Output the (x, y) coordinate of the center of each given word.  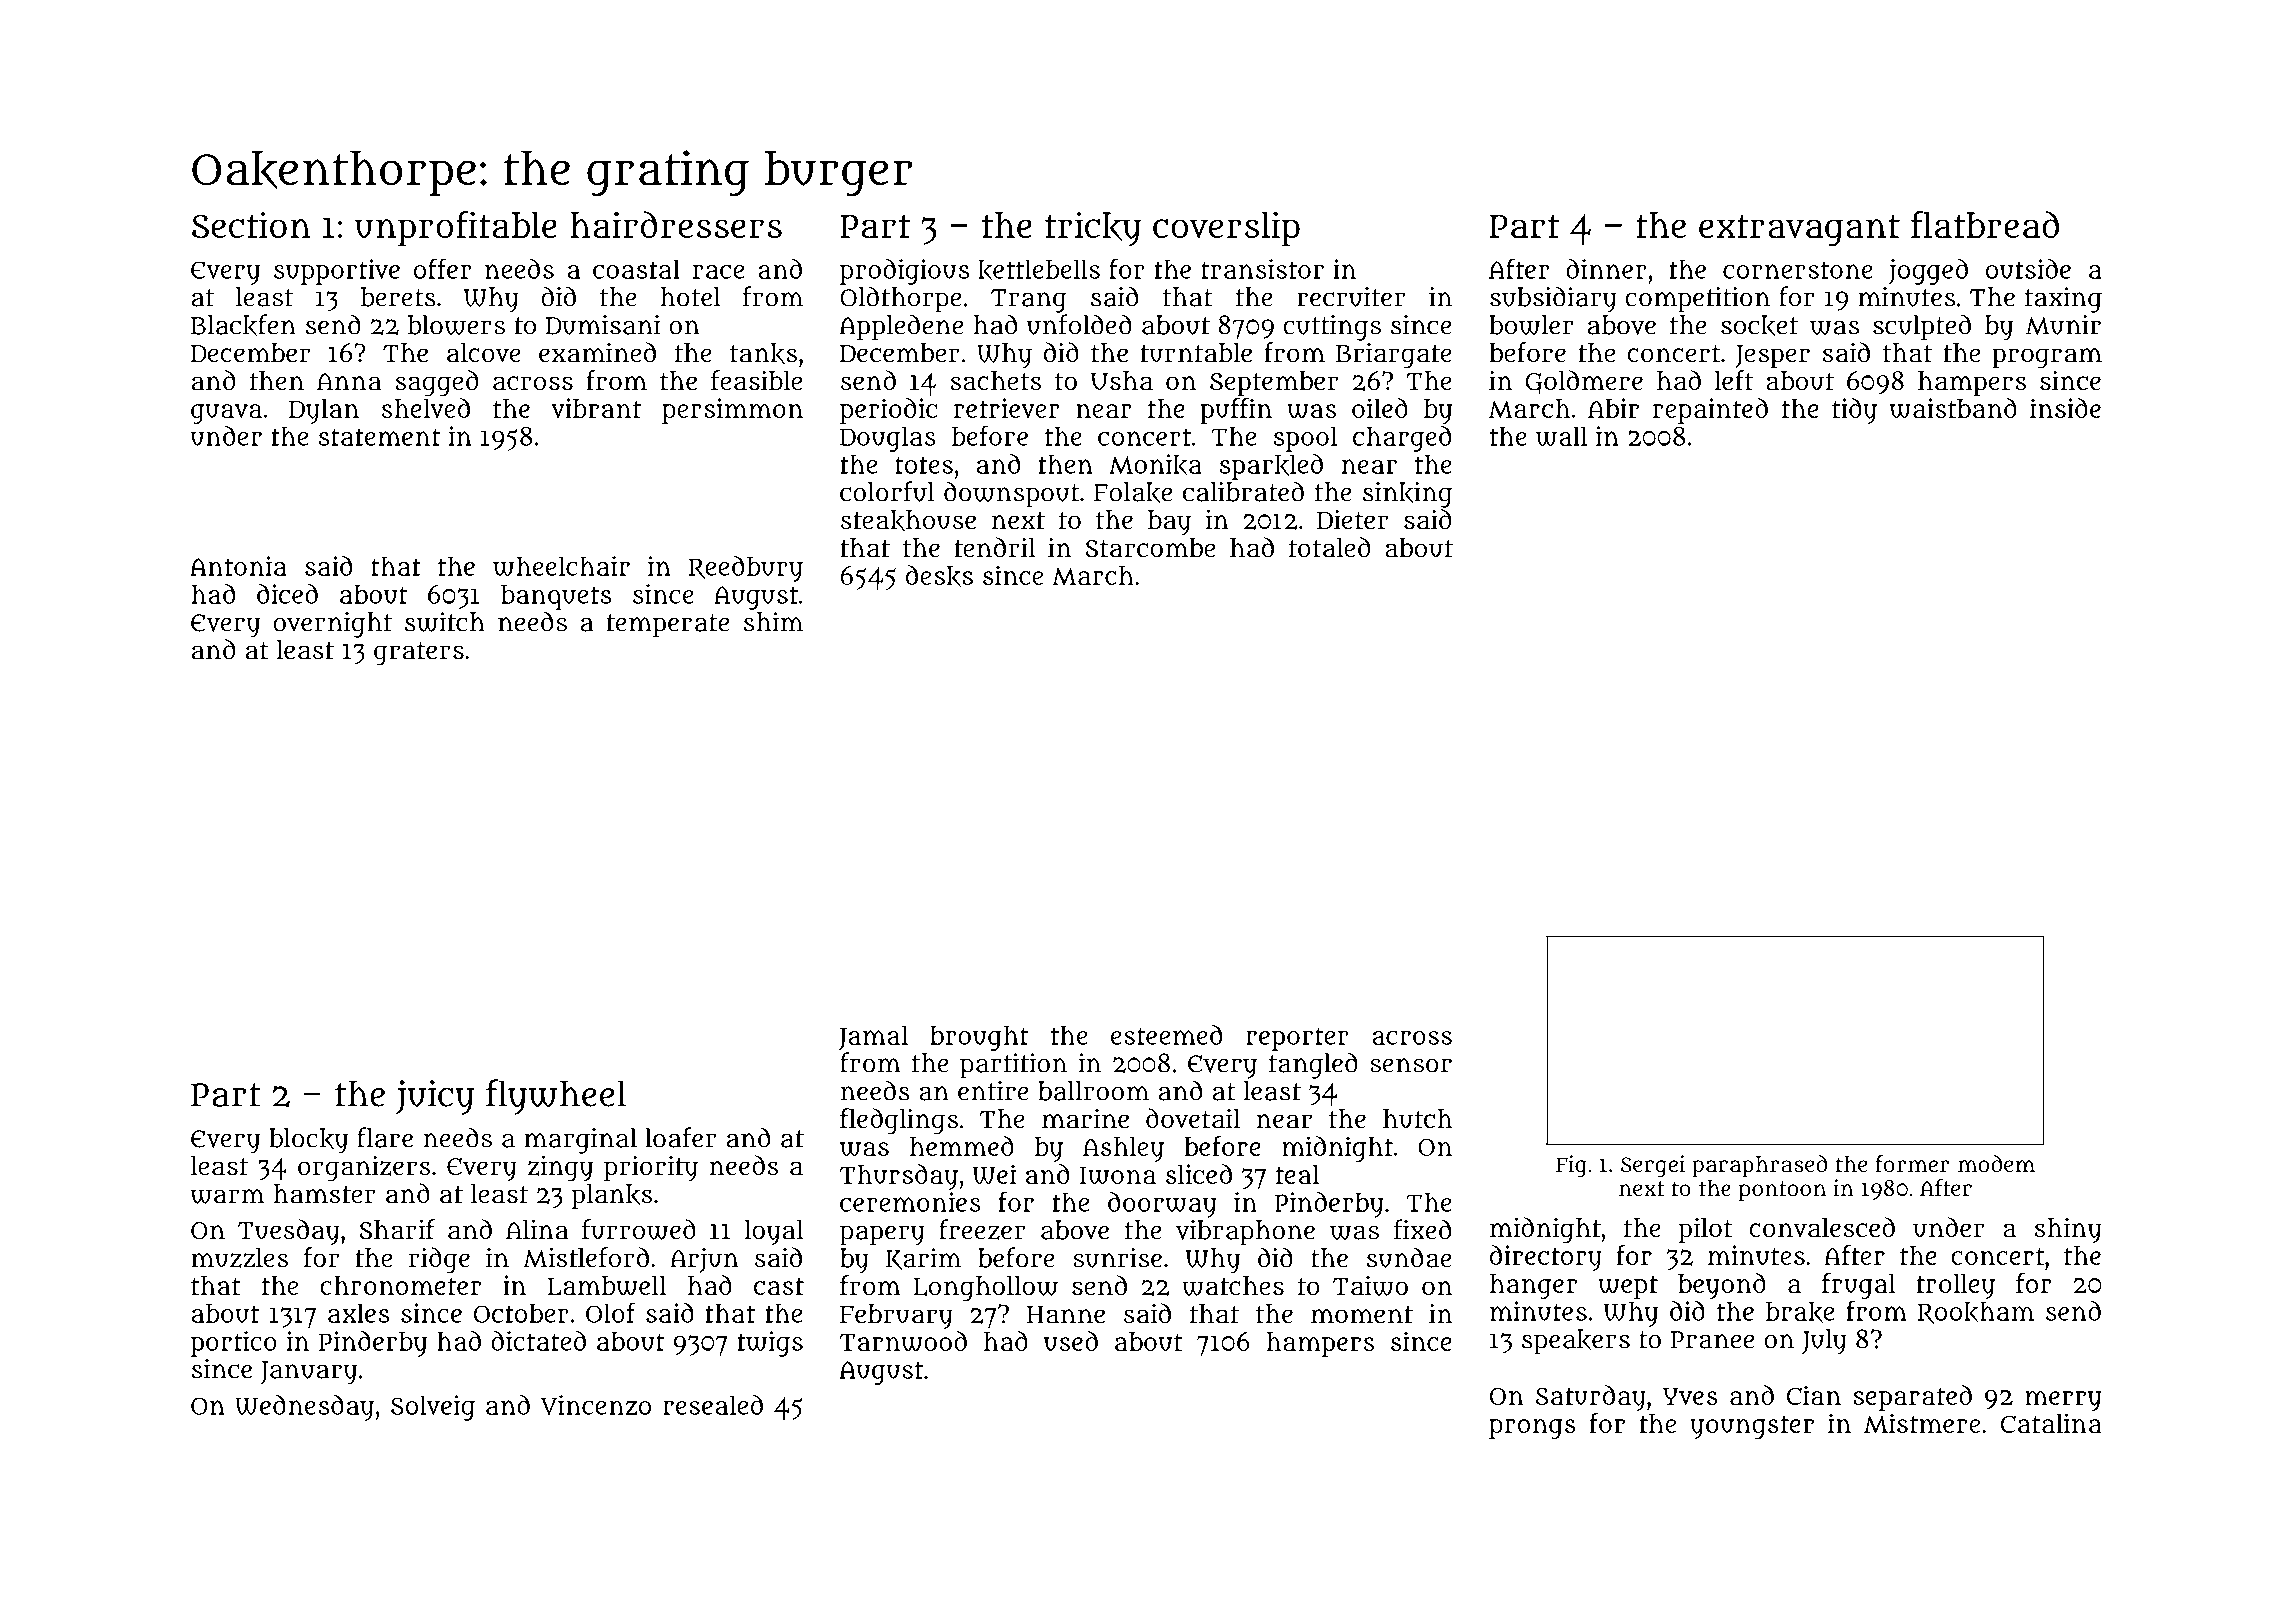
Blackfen (243, 325)
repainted (1710, 411)
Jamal (873, 1038)
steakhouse (908, 520)
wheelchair (561, 566)
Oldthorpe (900, 299)
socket (1759, 326)
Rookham (1976, 1313)
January (309, 1373)
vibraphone (1245, 1233)
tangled (1313, 1065)
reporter (1297, 1039)
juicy (435, 1097)
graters (419, 654)
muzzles (239, 1258)
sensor (1411, 1065)
